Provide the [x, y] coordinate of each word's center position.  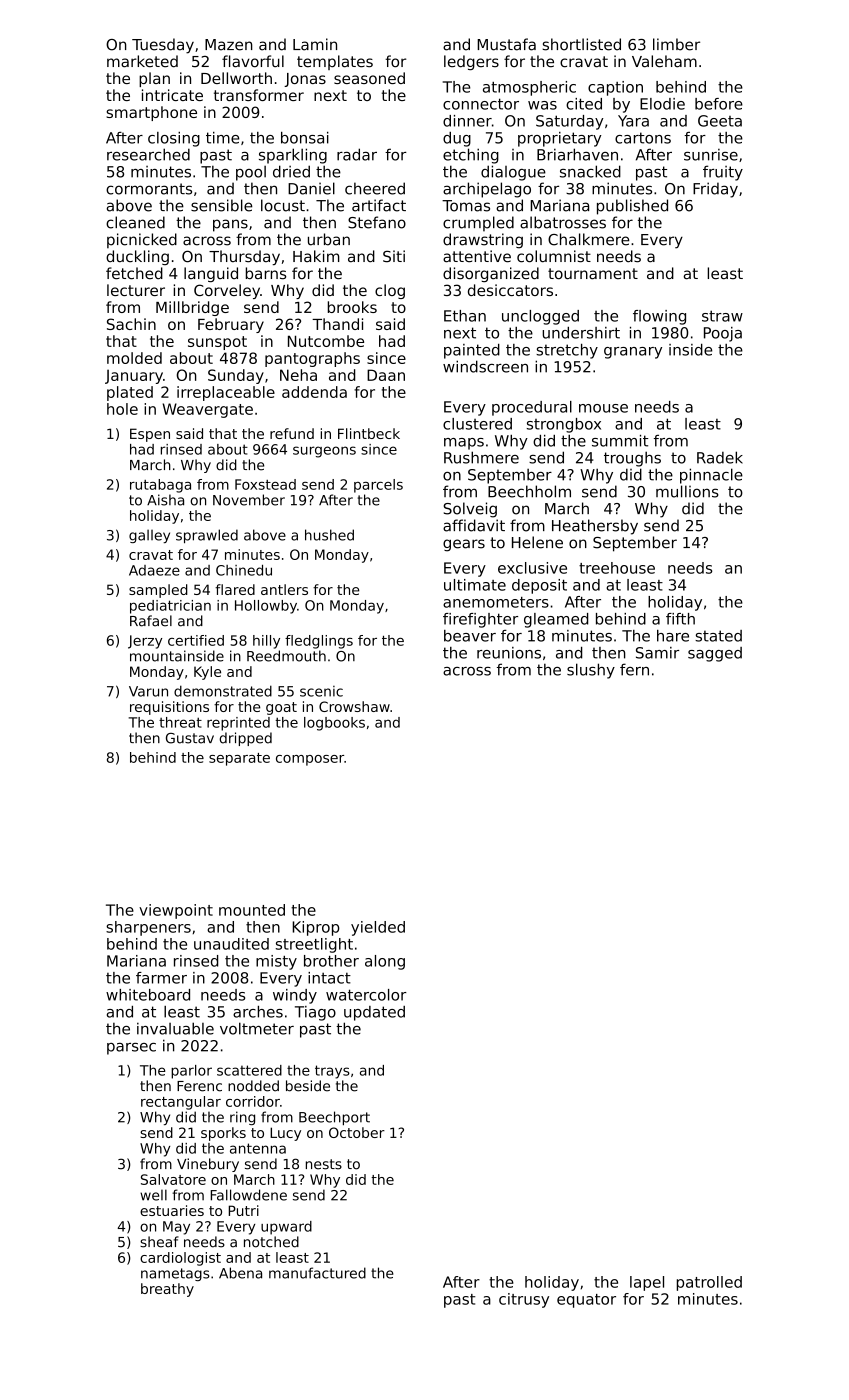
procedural [532, 408]
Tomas [466, 206]
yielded [378, 928]
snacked [590, 171]
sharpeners [148, 928]
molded [134, 358]
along [385, 962]
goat [281, 708]
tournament [593, 274]
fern [634, 669]
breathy [167, 1290]
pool [251, 173]
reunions [509, 653]
